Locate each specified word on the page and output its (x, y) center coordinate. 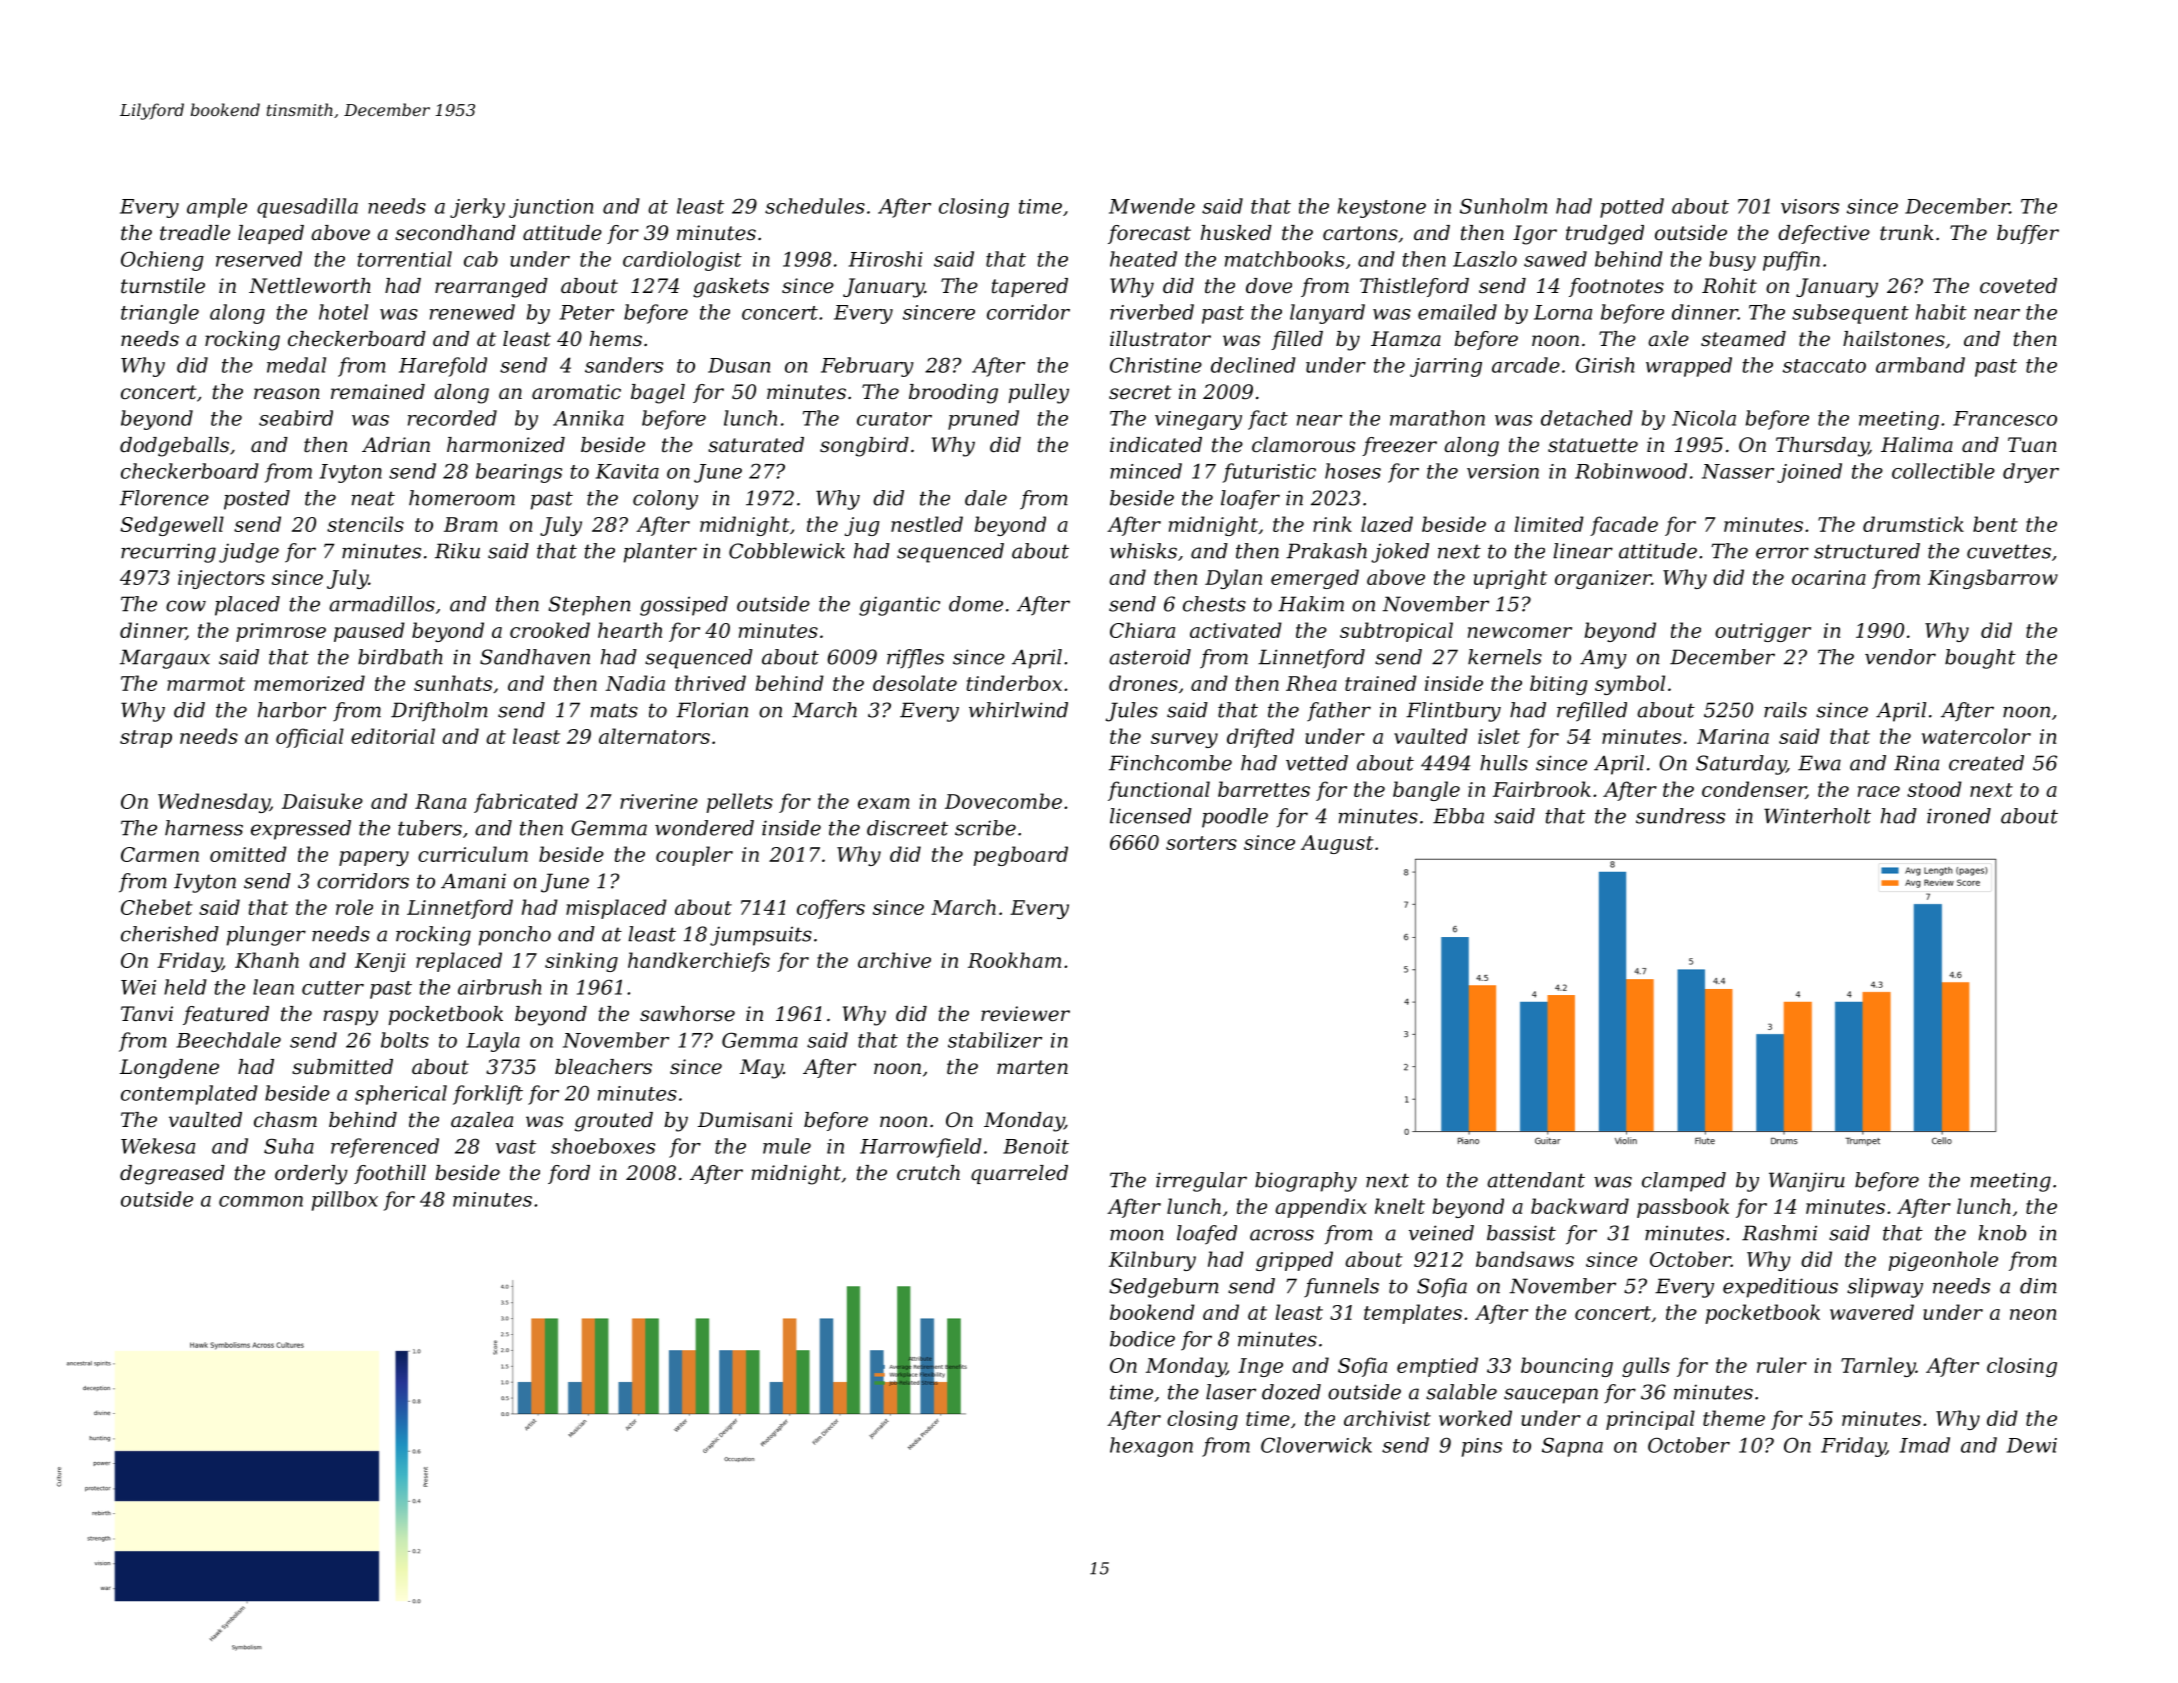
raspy (351, 1018)
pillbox (345, 1201)
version (1503, 471)
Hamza (1406, 339)
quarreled (1019, 1174)
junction (551, 208)
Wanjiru (1807, 1182)
